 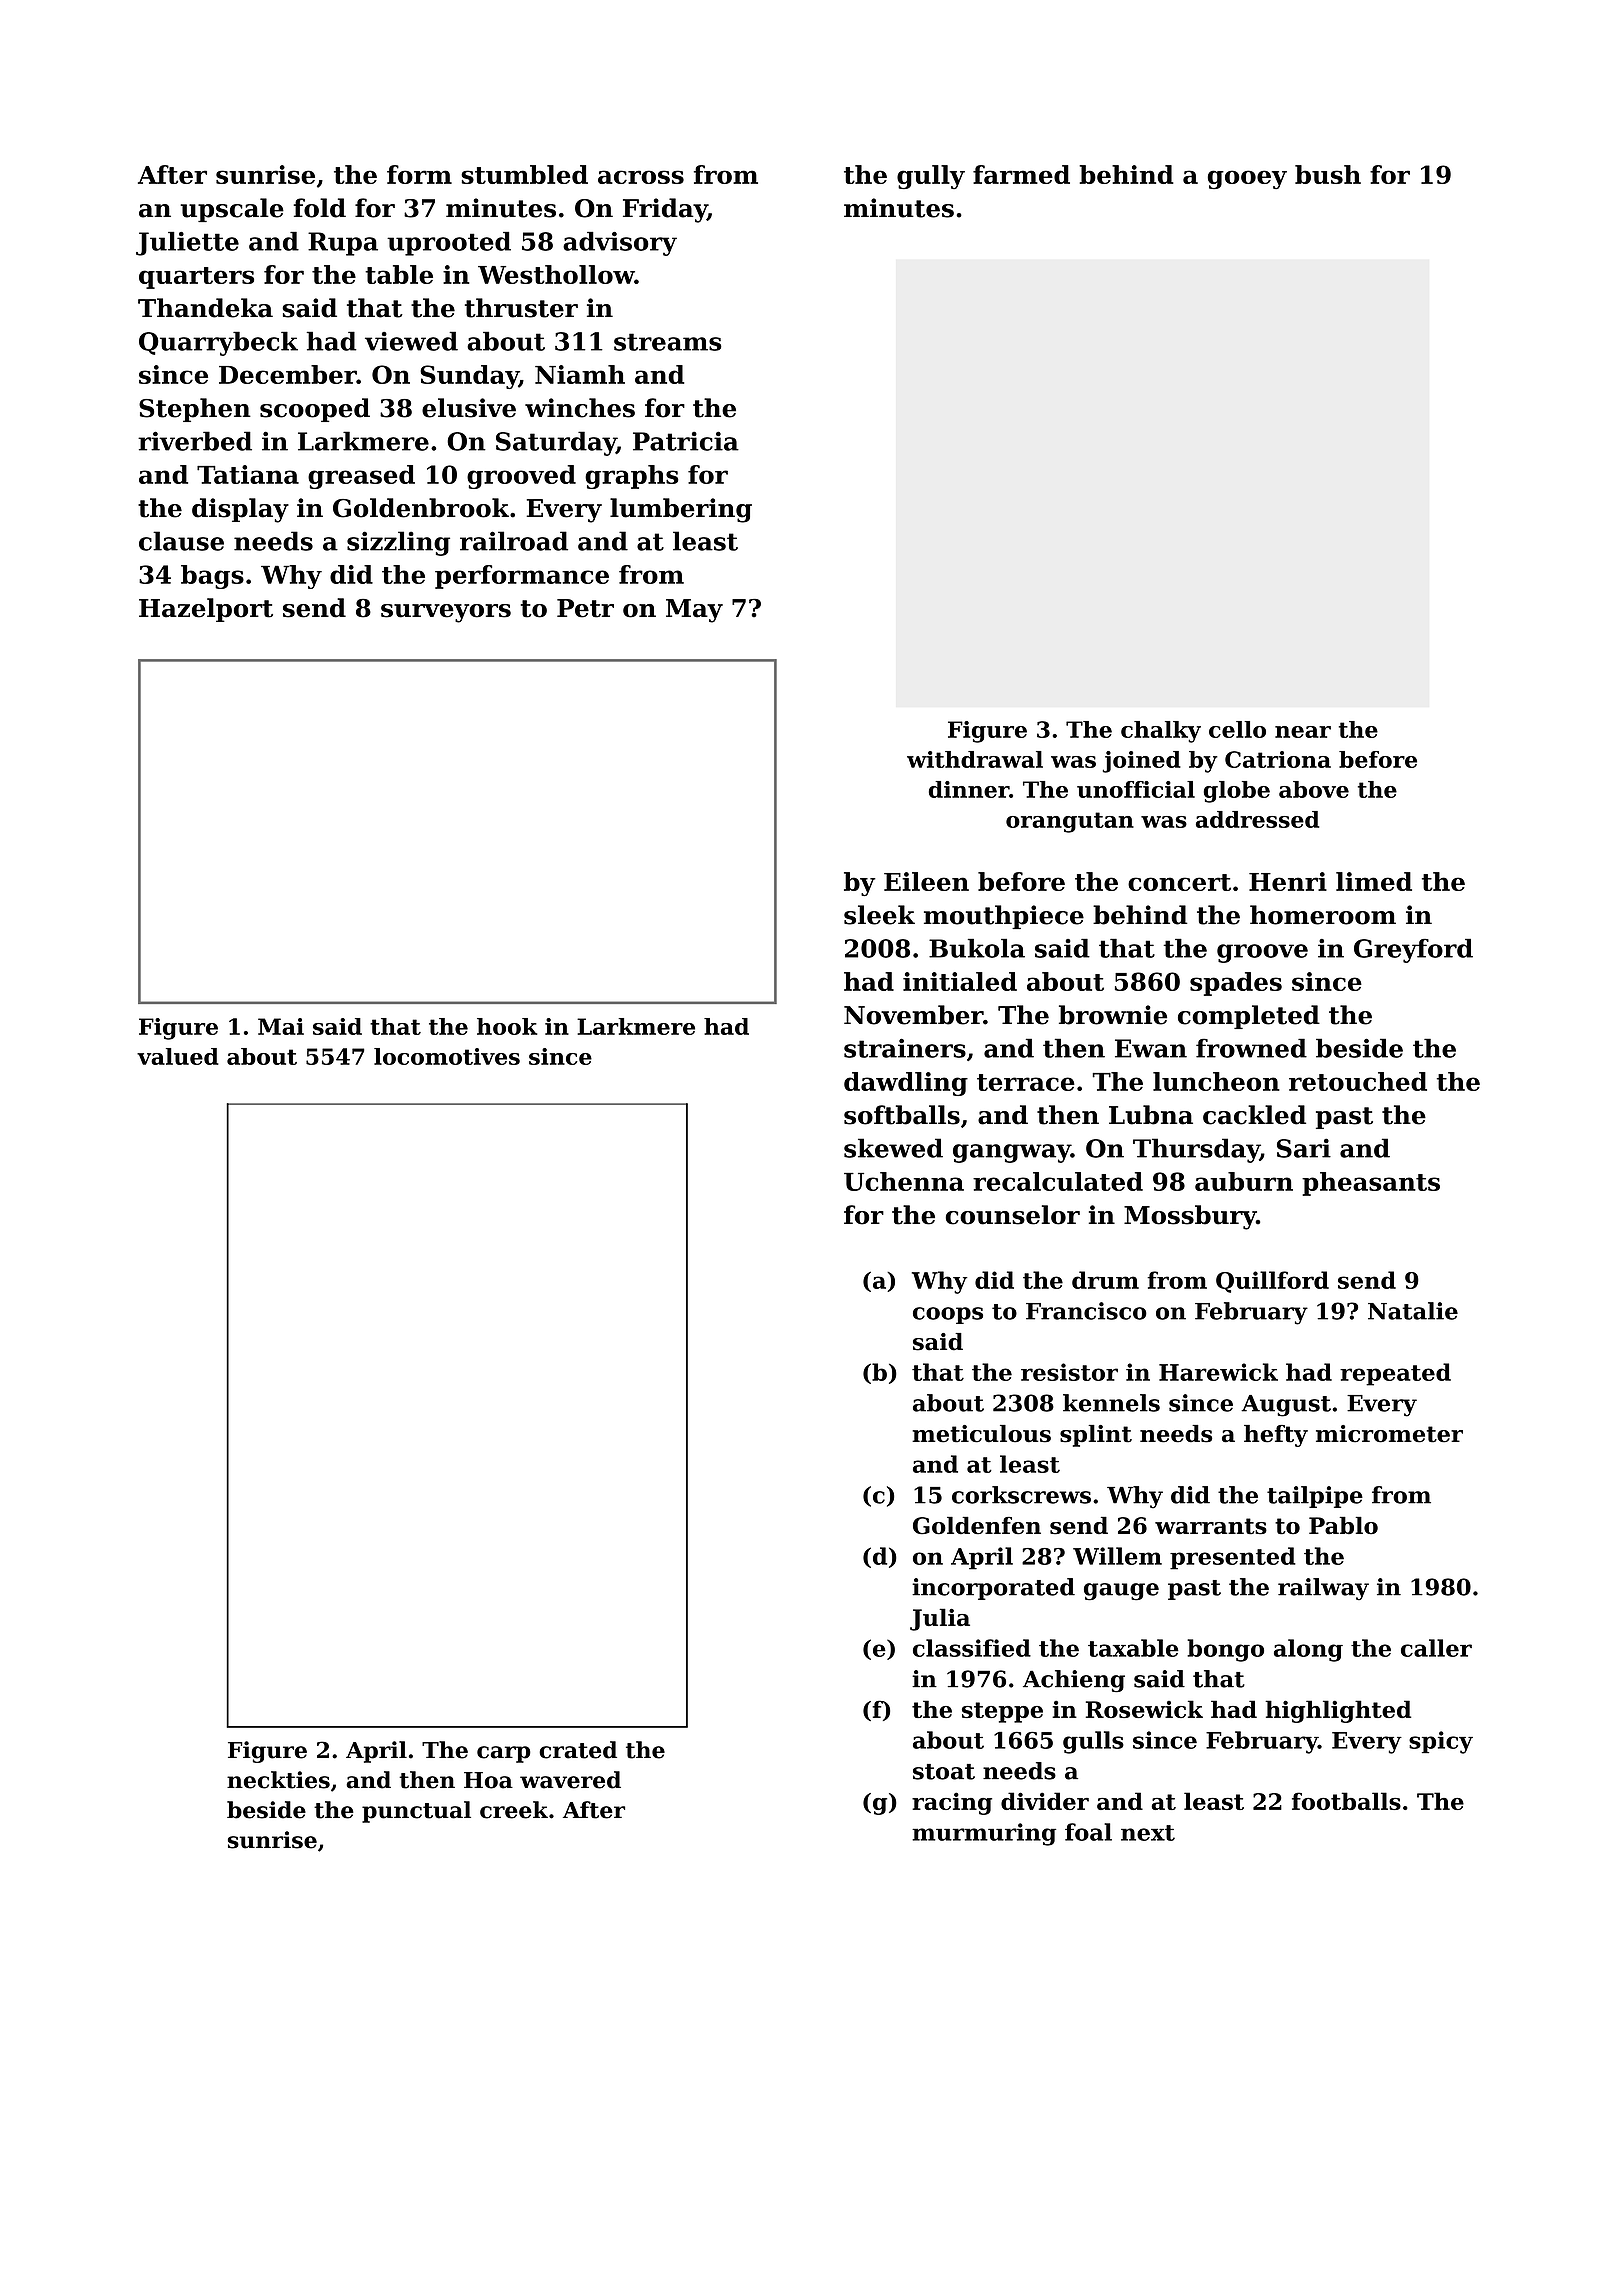 I want to click on coops, so click(x=948, y=1315).
